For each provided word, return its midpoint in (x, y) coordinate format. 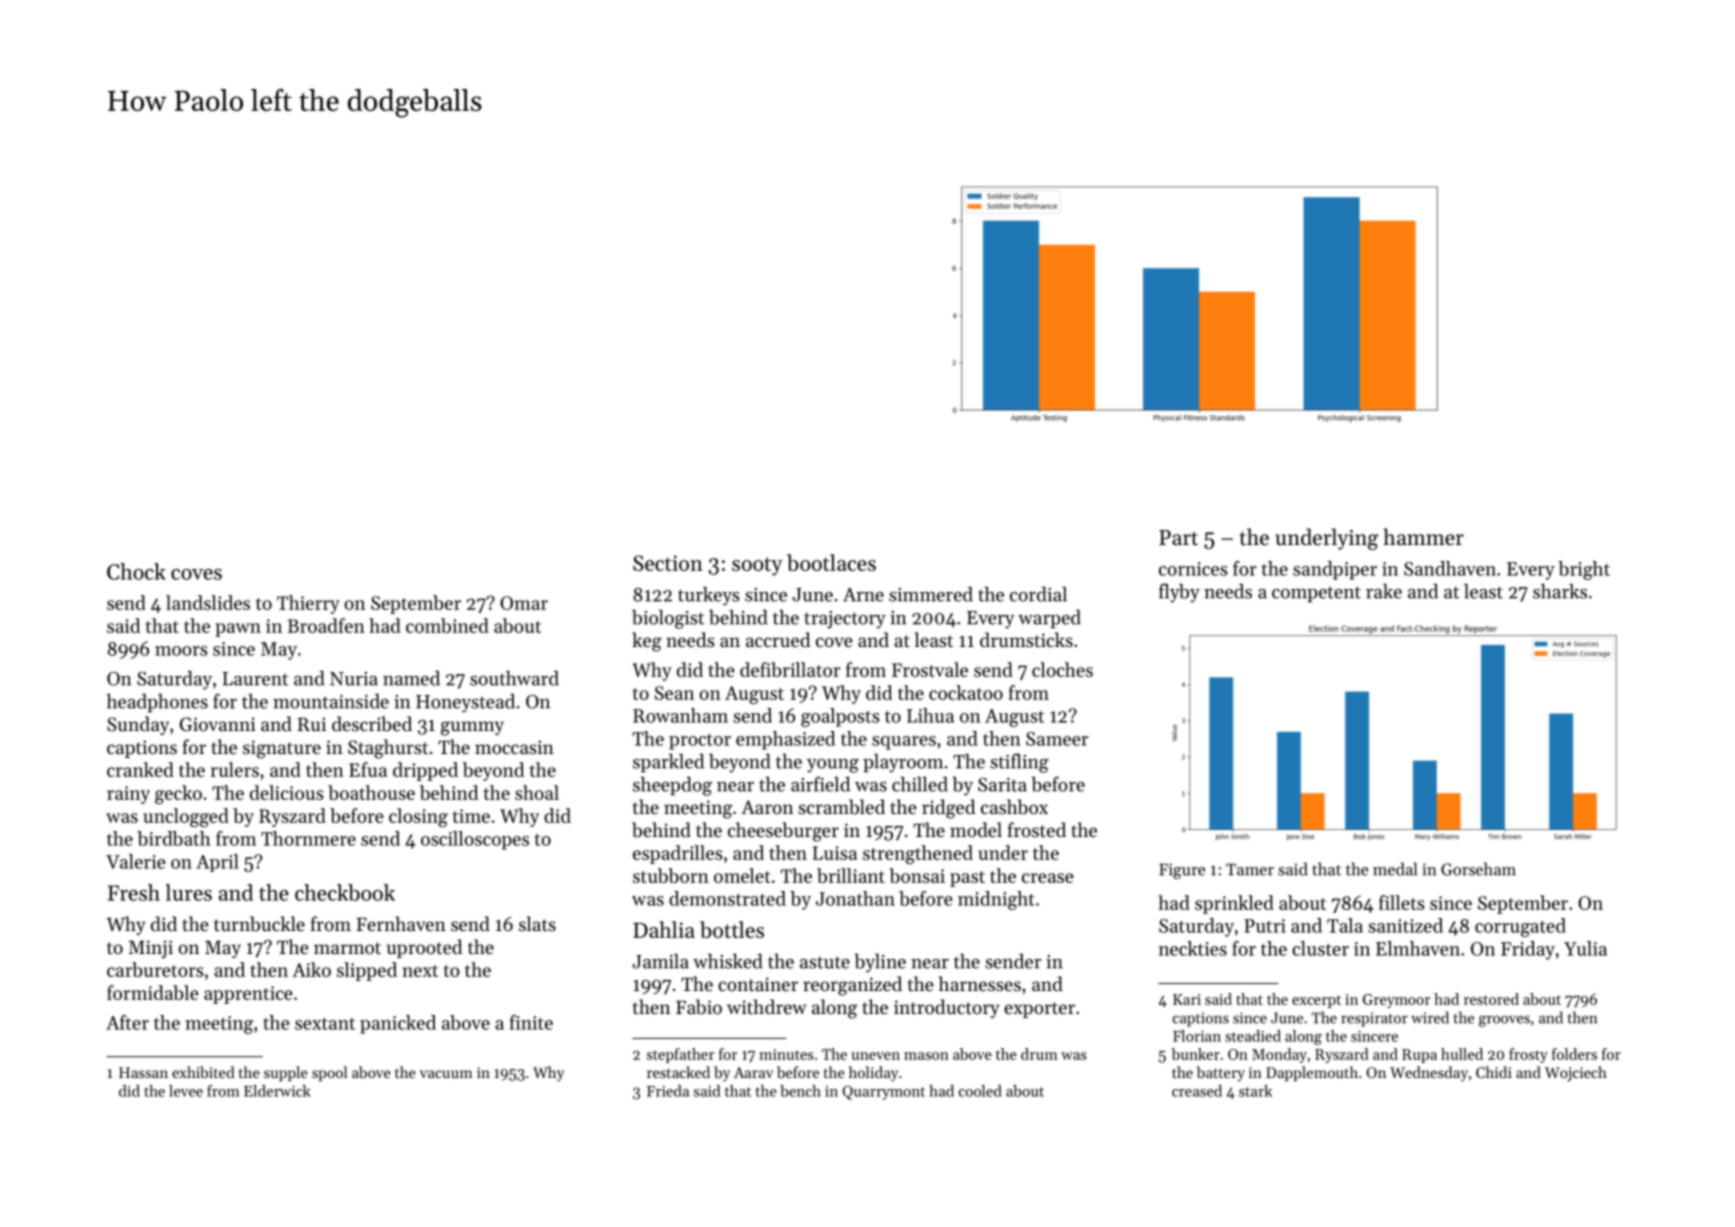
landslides (208, 602)
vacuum (446, 1074)
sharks (1560, 591)
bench (800, 1091)
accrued (778, 639)
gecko (178, 794)
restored (1491, 999)
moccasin (514, 747)
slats (537, 923)
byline (880, 963)
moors (181, 651)
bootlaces (831, 562)
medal (1395, 869)
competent (1316, 594)
